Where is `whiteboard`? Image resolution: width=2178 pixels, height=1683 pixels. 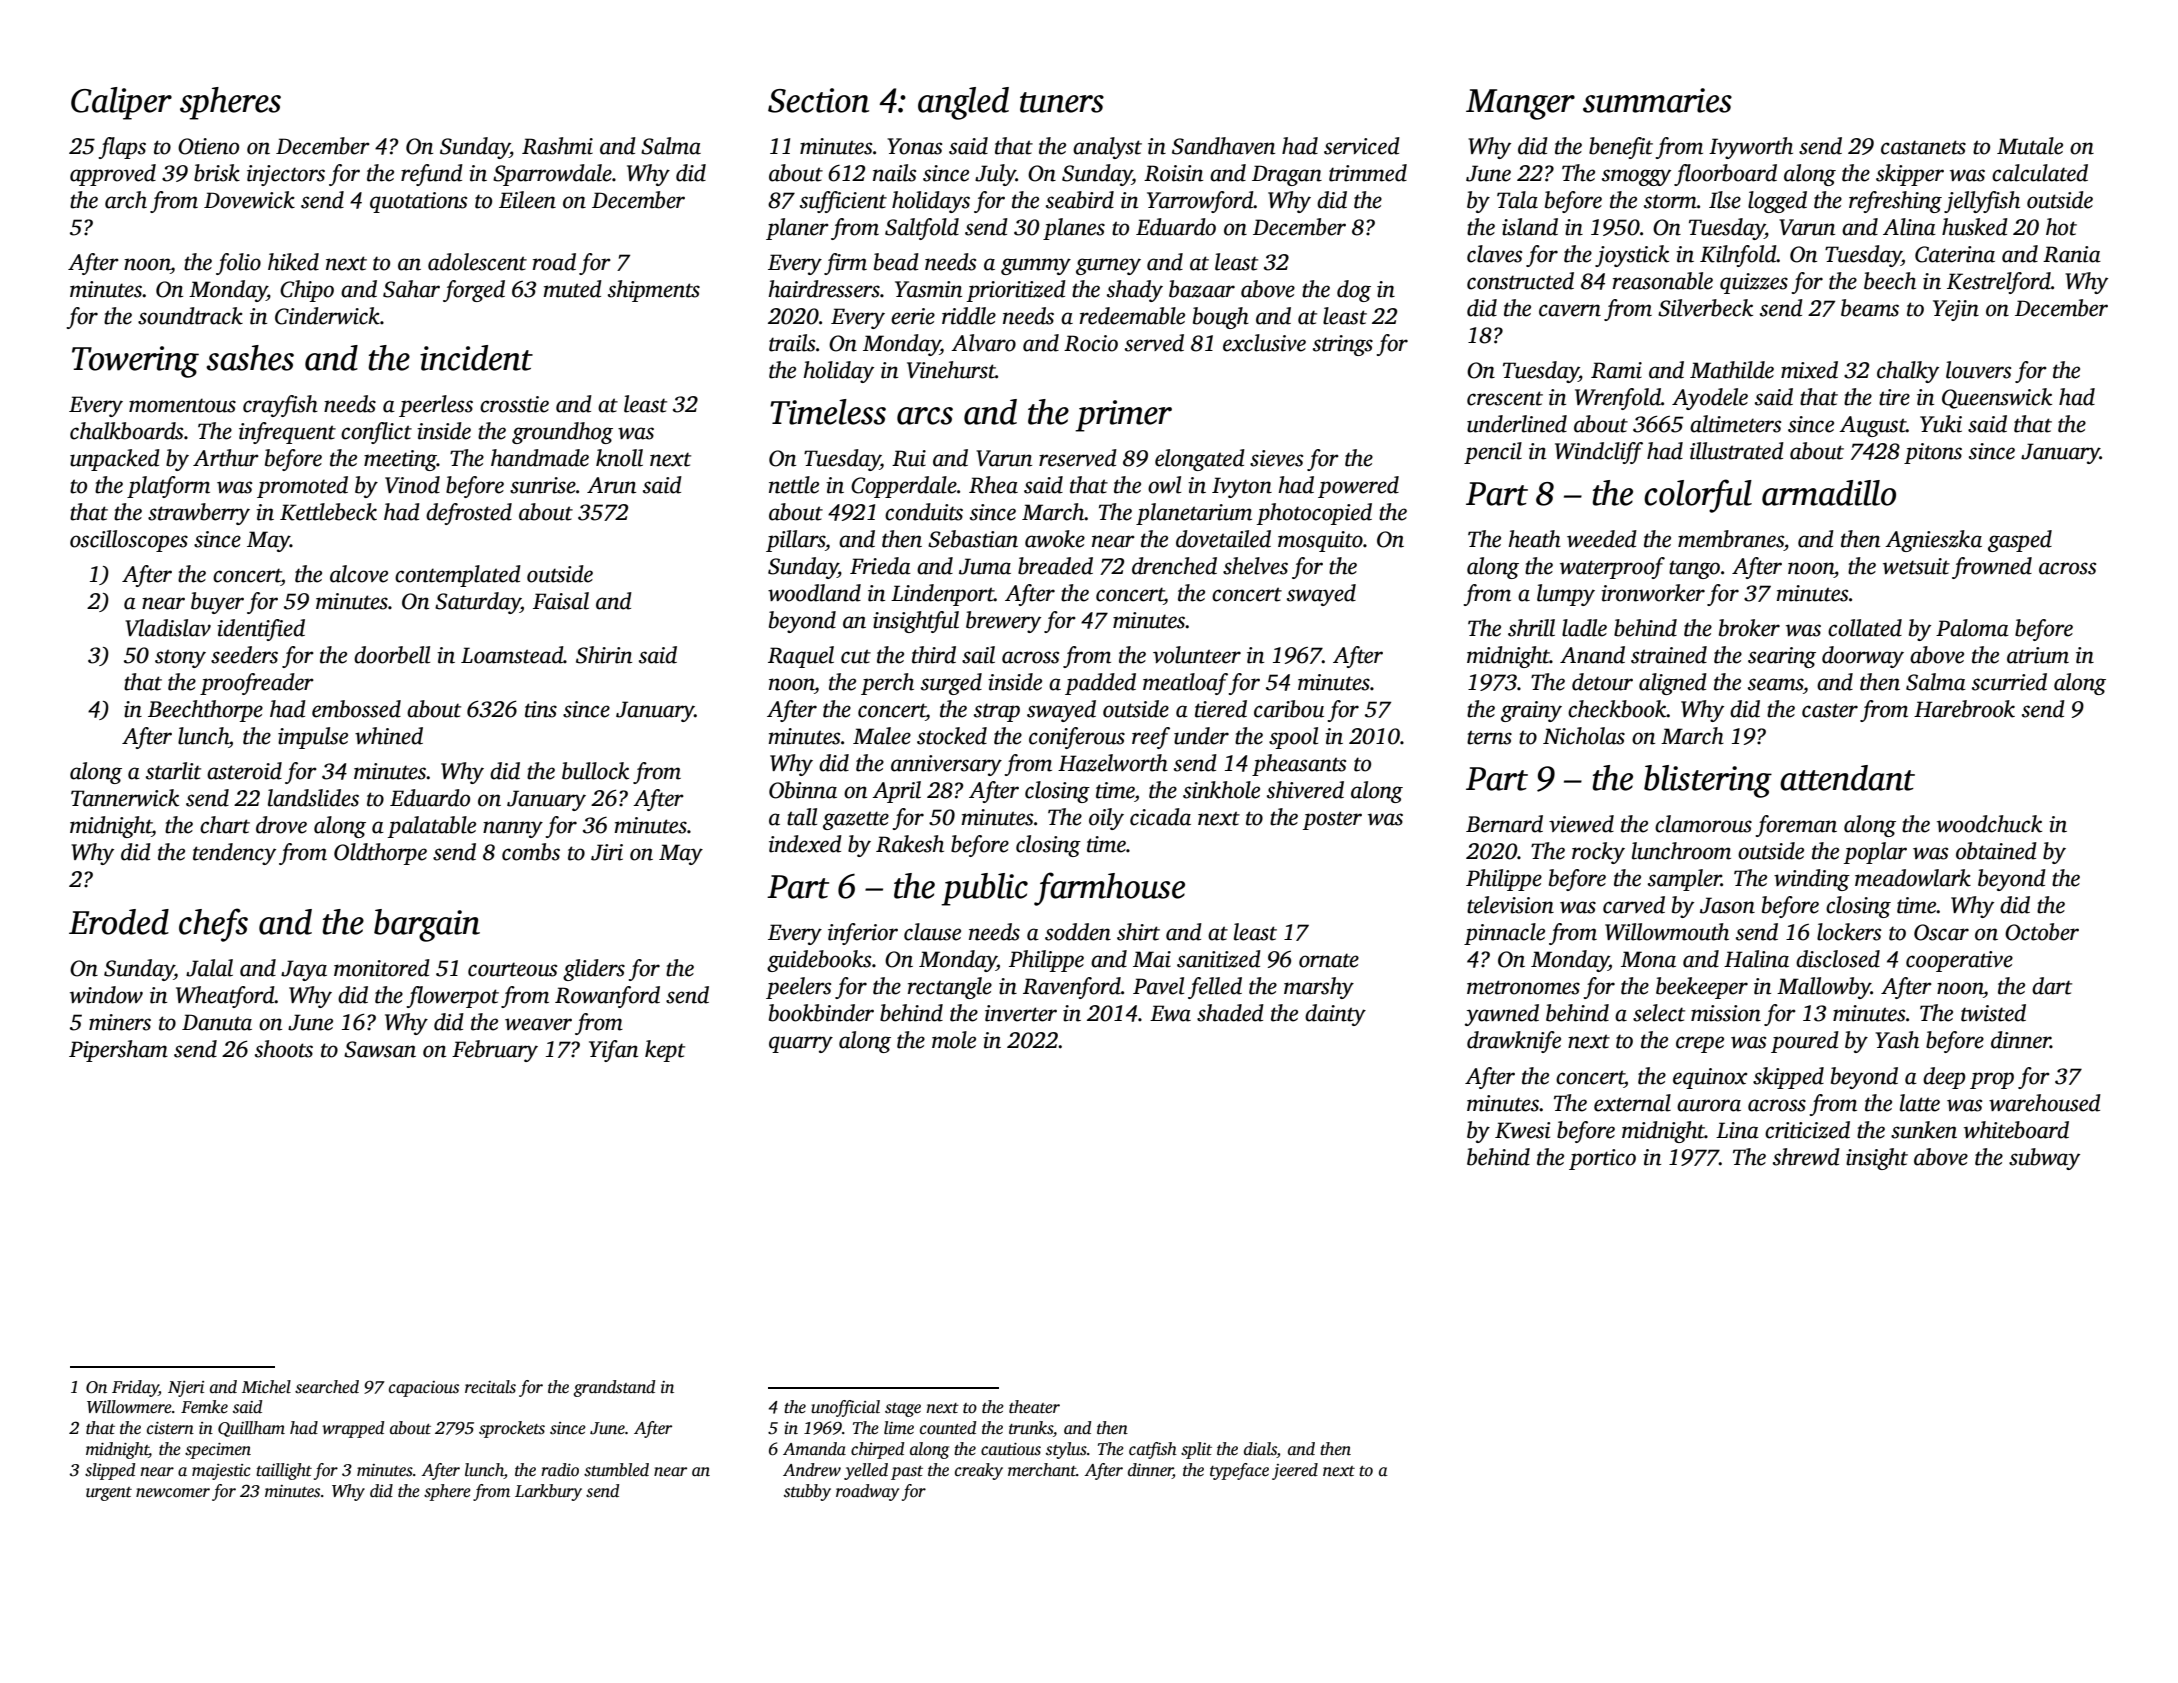
whiteboard is located at coordinates (2016, 1130).
